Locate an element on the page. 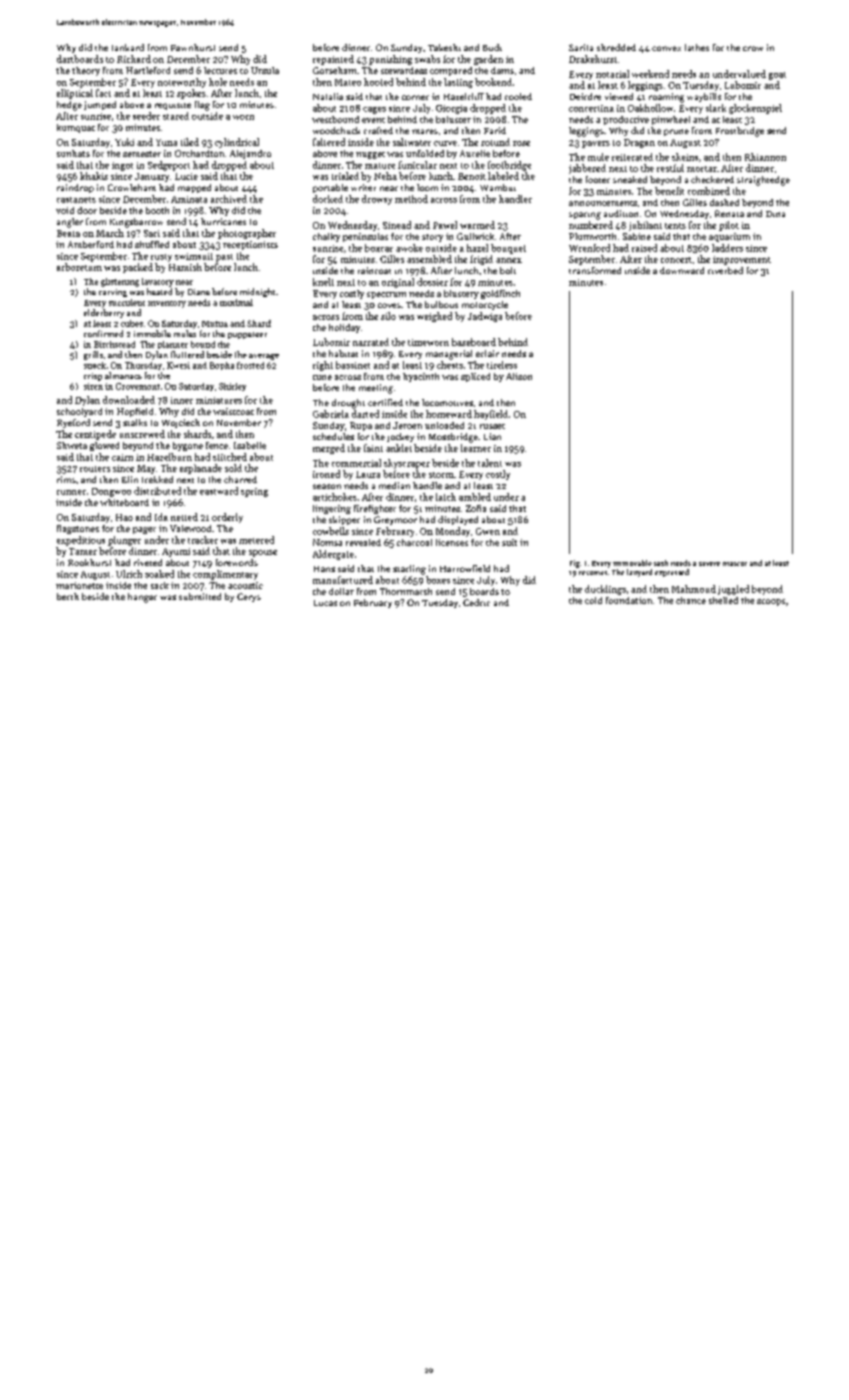 This page has height=1400, width=849. Fawnhurst is located at coordinates (193, 47).
